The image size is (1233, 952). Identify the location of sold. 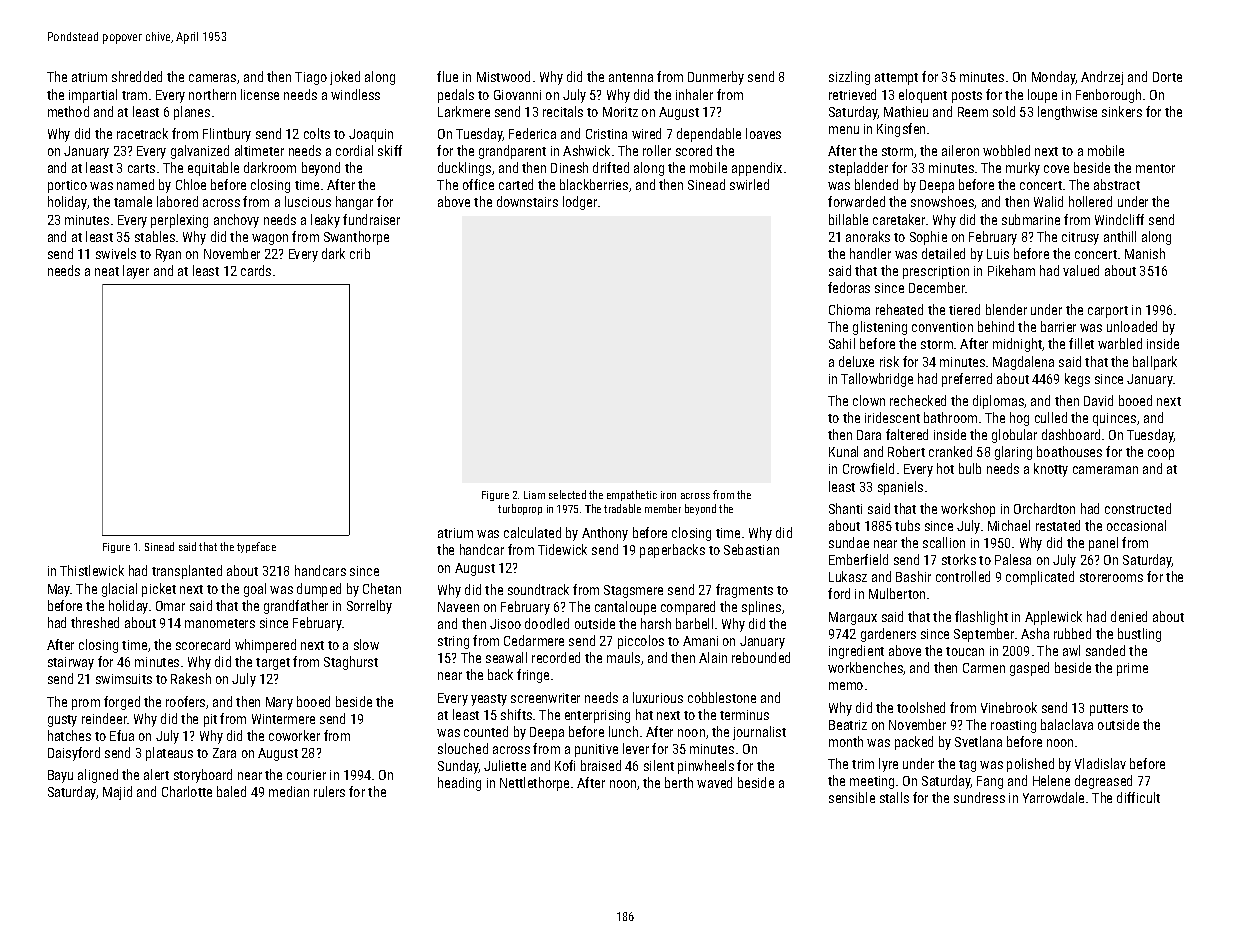
(1004, 111).
